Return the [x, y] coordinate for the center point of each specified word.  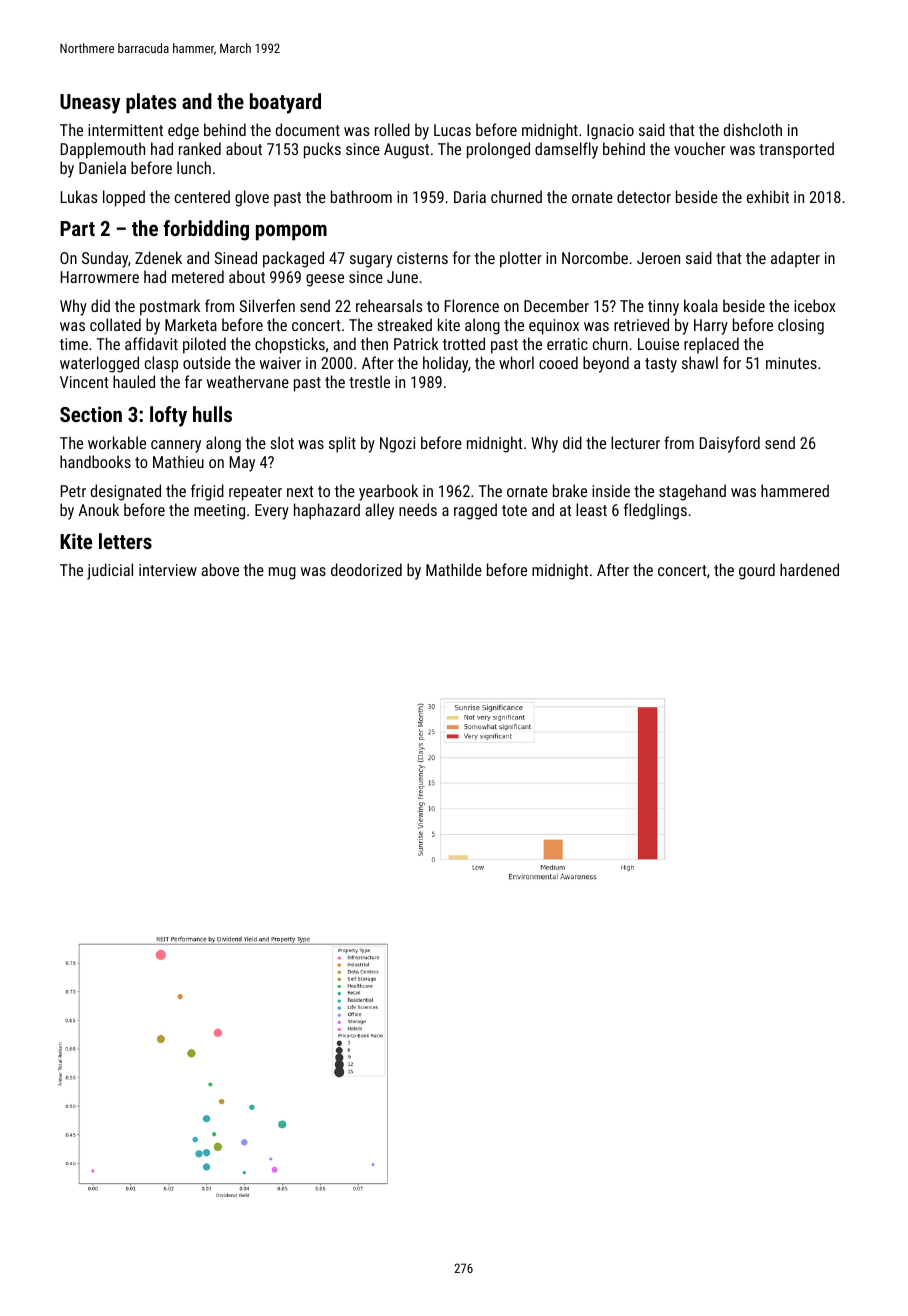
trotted [464, 343]
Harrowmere [100, 277]
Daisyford [730, 444]
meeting [219, 512]
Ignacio [610, 132]
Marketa [191, 324]
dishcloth [753, 129]
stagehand [692, 492]
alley [379, 511]
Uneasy [90, 104]
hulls [212, 414]
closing [801, 326]
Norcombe [595, 257]
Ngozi [397, 445]
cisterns [422, 258]
